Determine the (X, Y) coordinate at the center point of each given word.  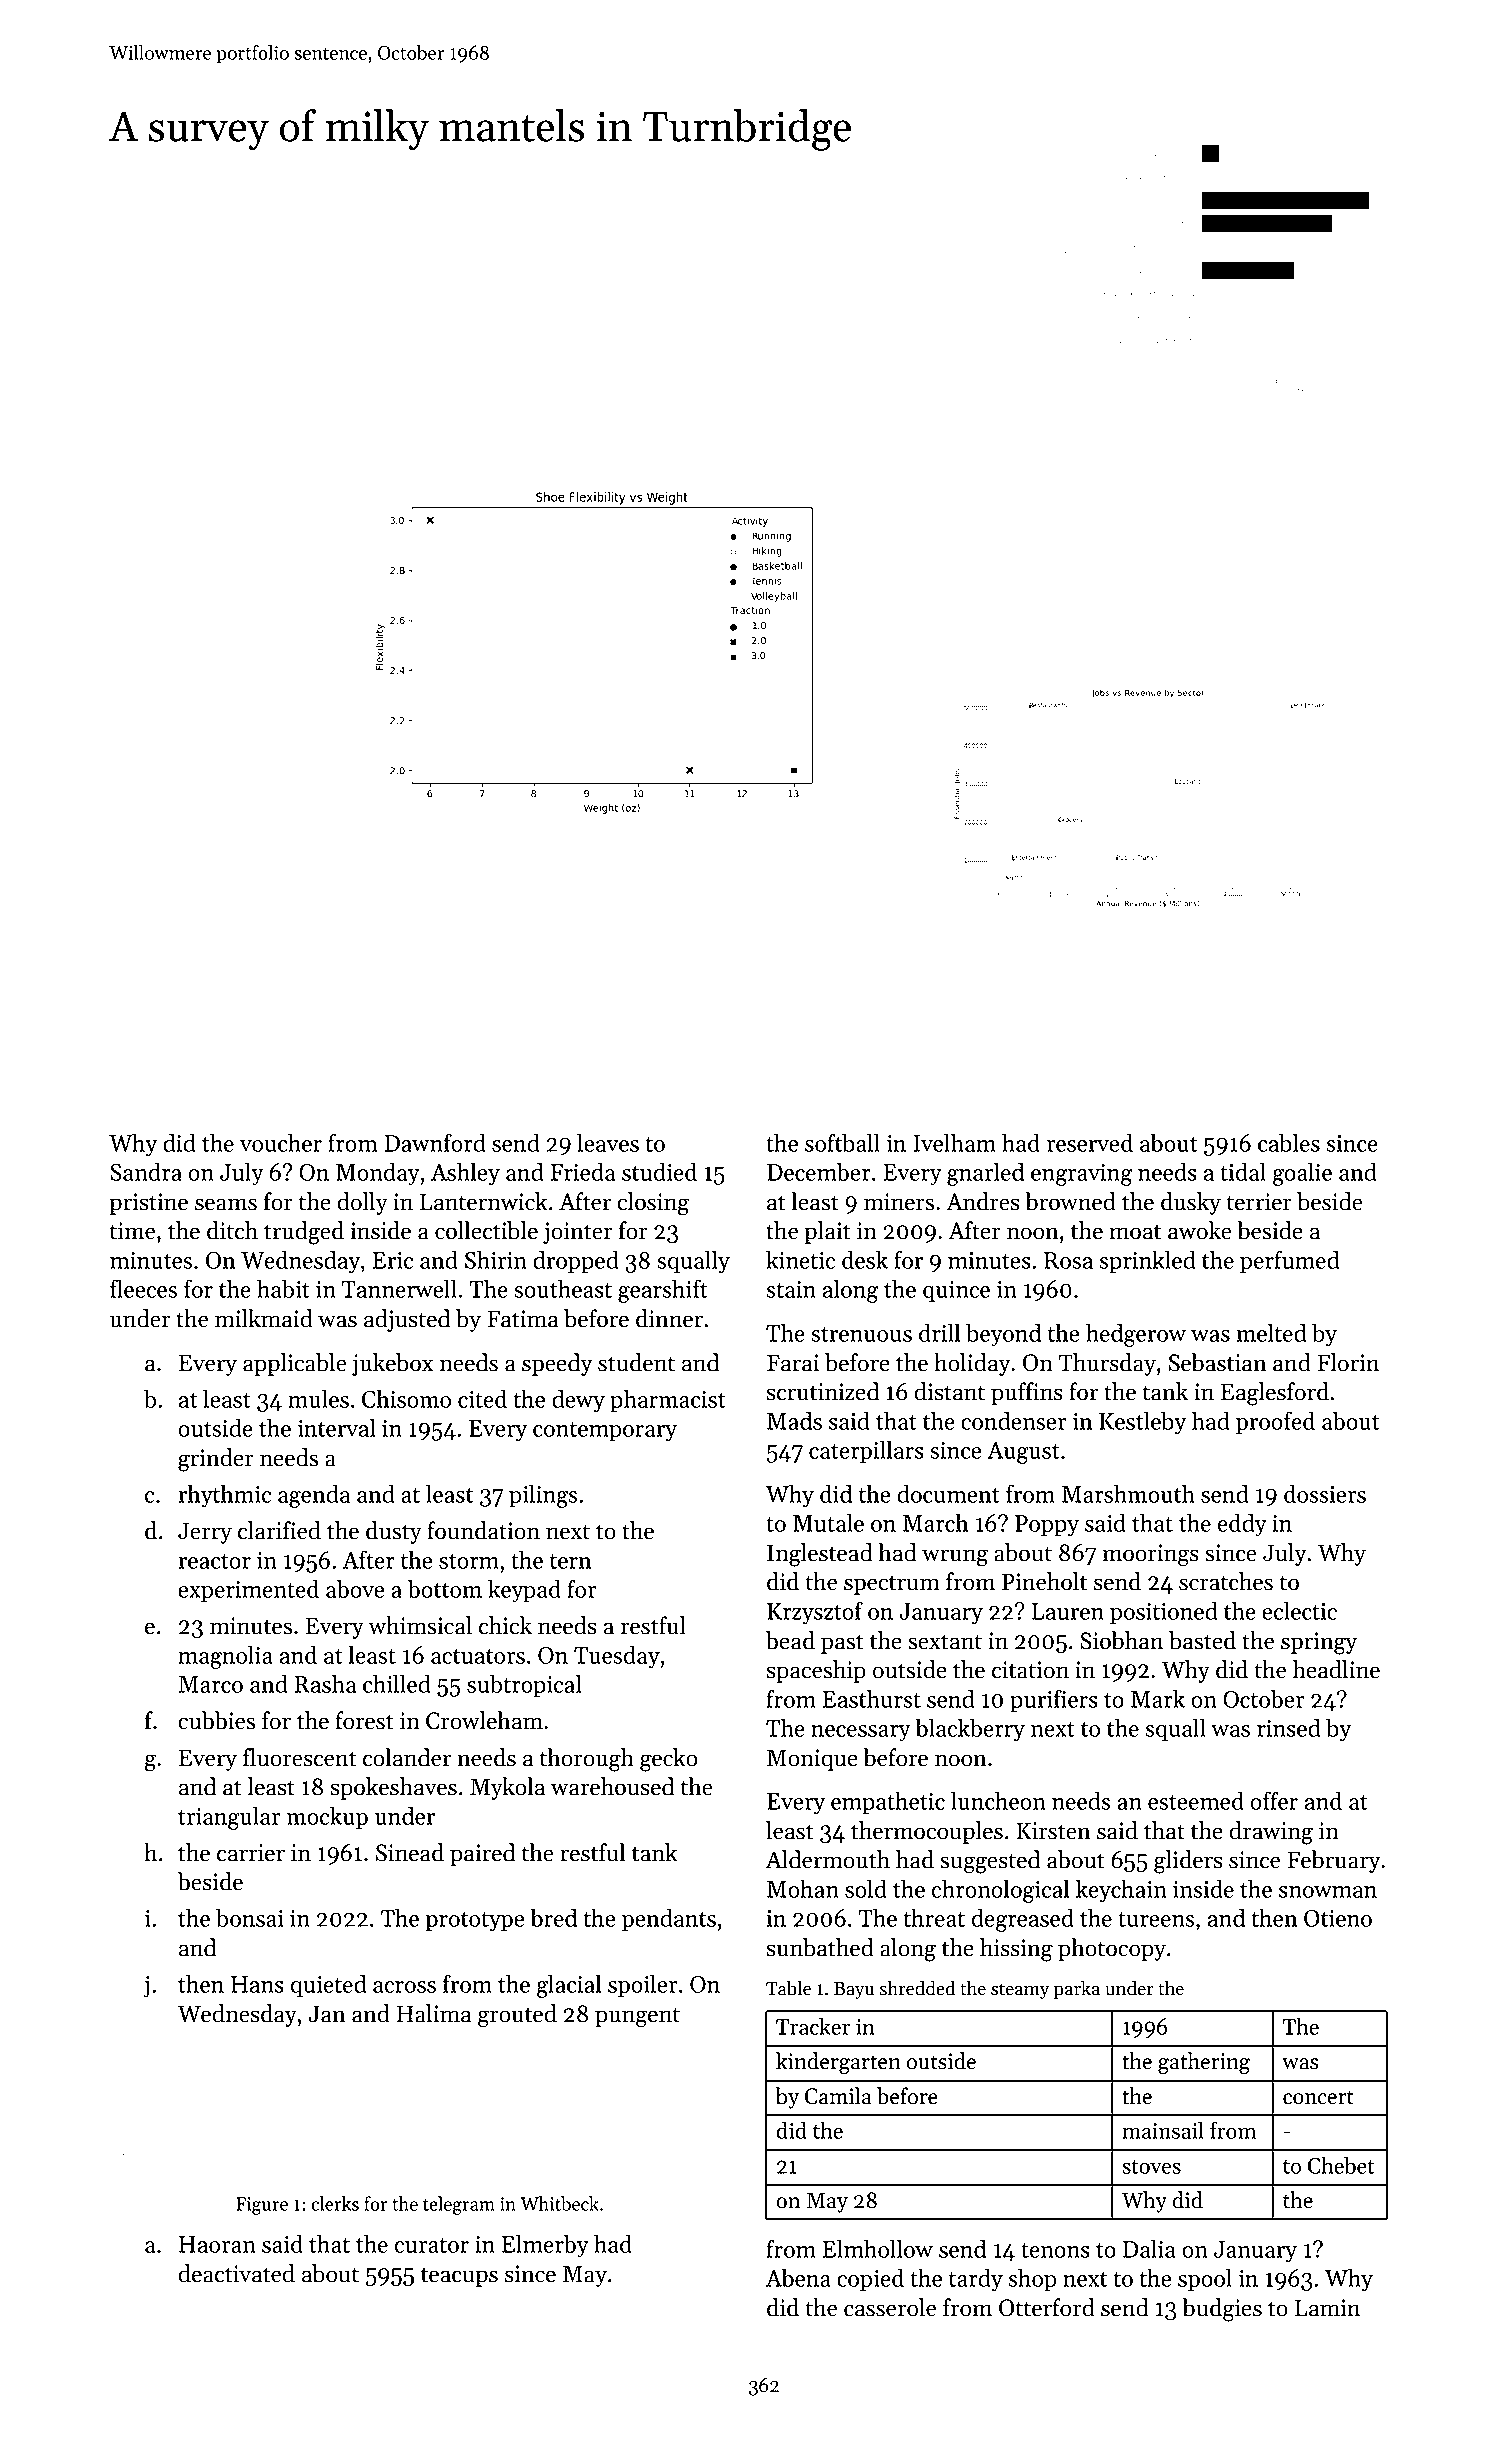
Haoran (217, 2244)
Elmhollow (878, 2248)
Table (788, 1988)
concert (1318, 2097)
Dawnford (435, 1142)
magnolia (225, 1657)
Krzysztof (815, 1613)
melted (1271, 1332)
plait (827, 1232)
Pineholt (1044, 1581)
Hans (257, 1984)
